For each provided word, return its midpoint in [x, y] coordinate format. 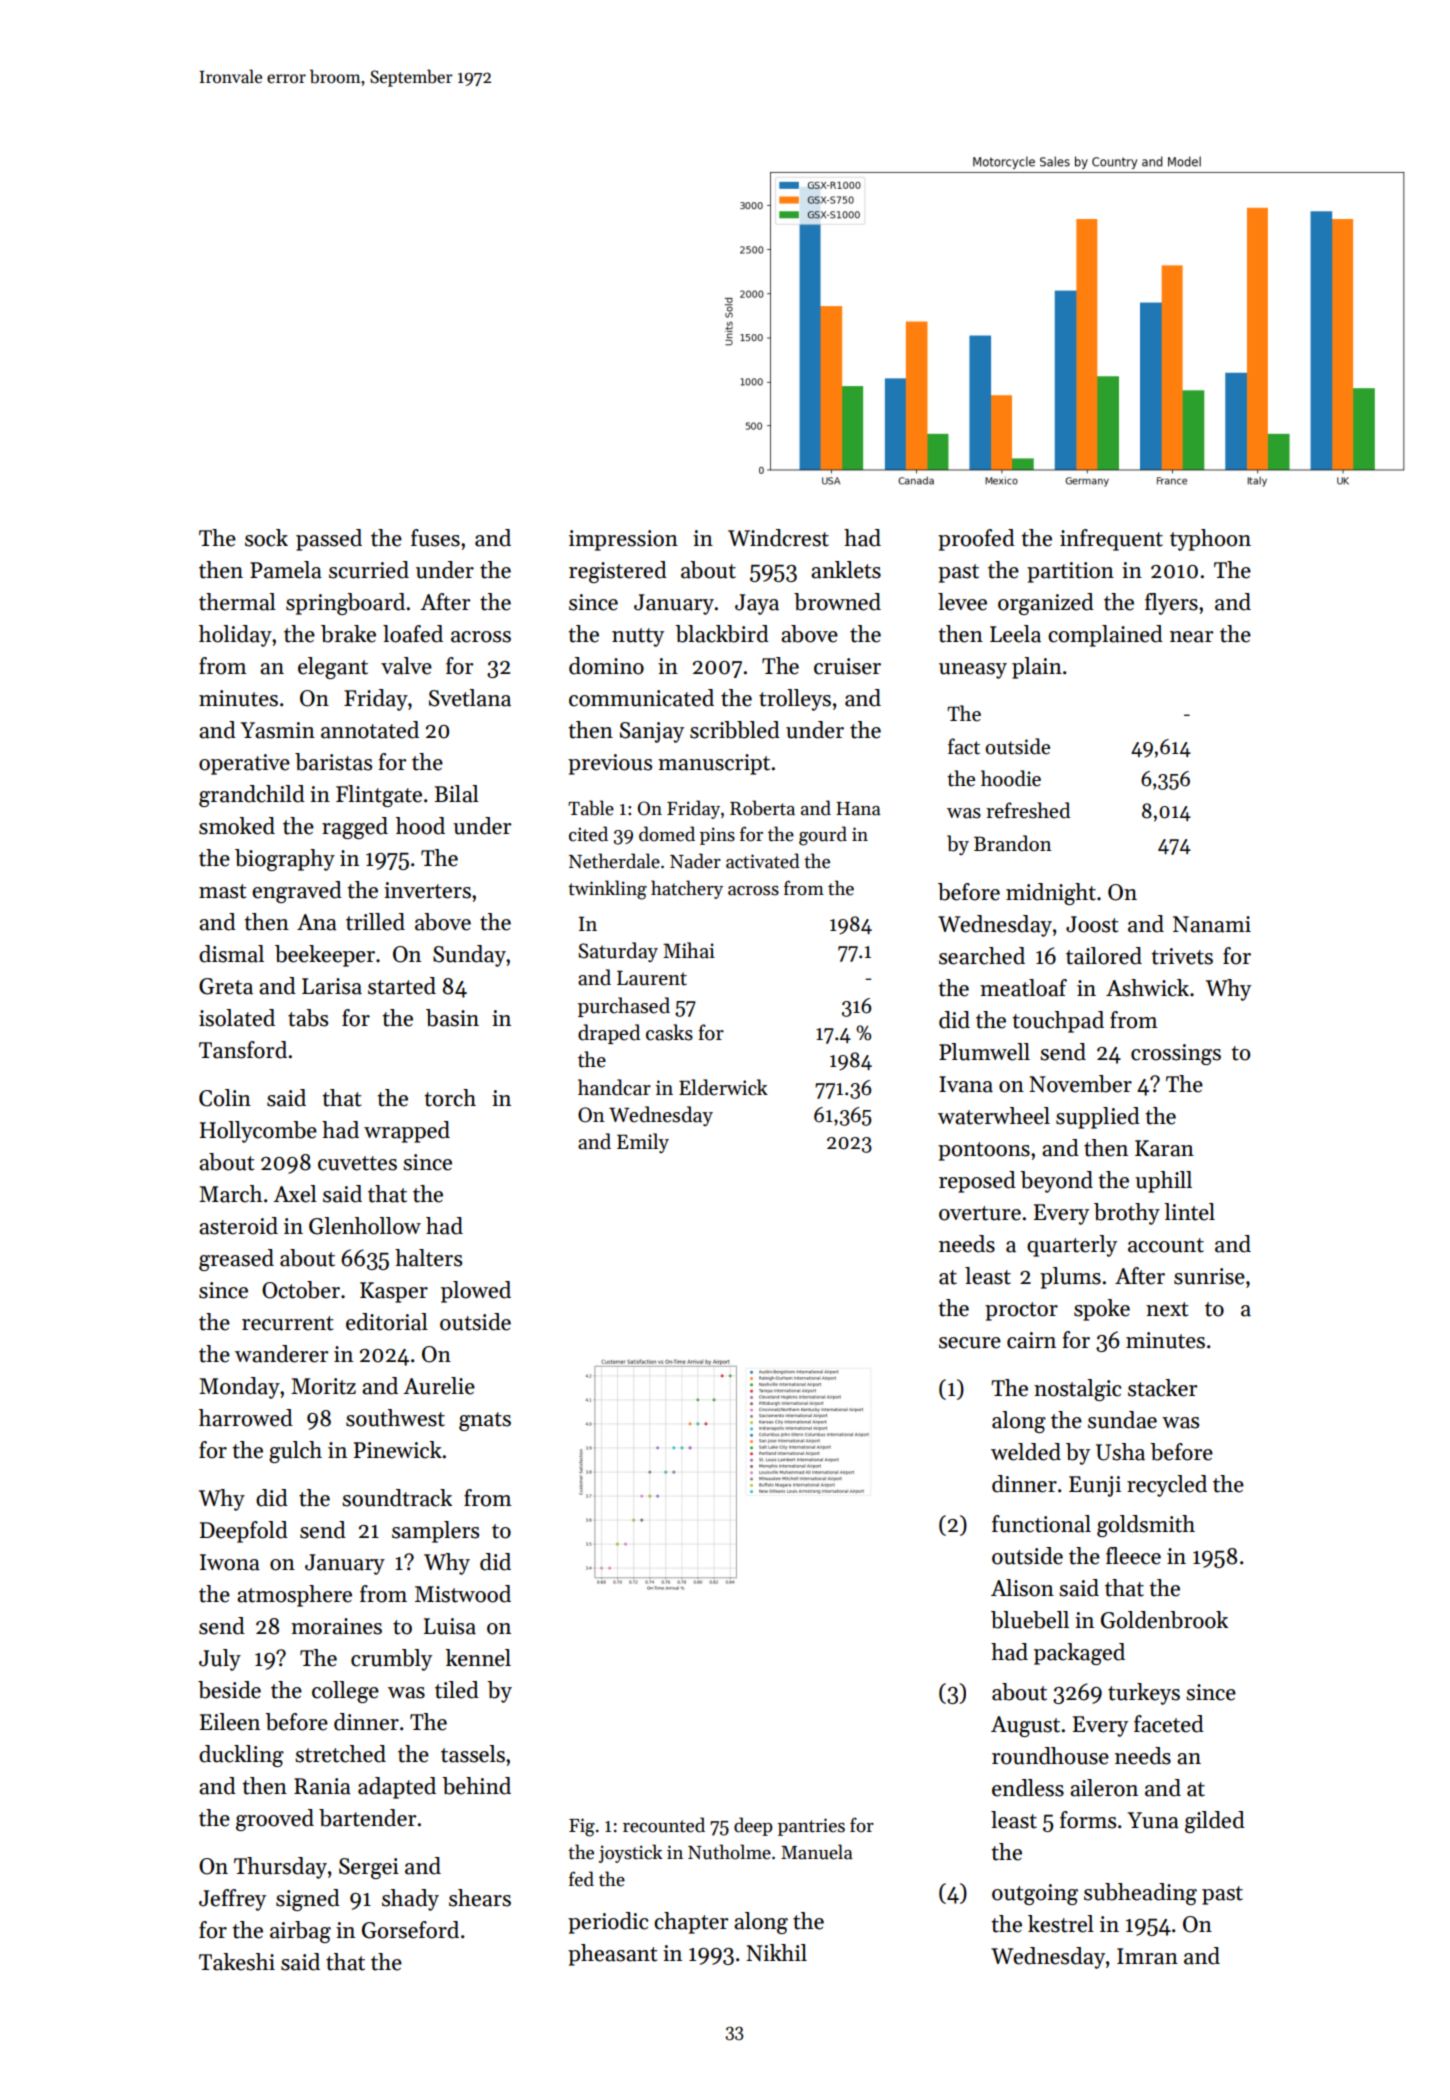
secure [970, 1343]
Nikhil [776, 1952]
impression [623, 540]
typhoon [1210, 540]
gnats [485, 1421]
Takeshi [237, 1962]
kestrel [1061, 1924]
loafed [413, 634]
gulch [295, 1452]
